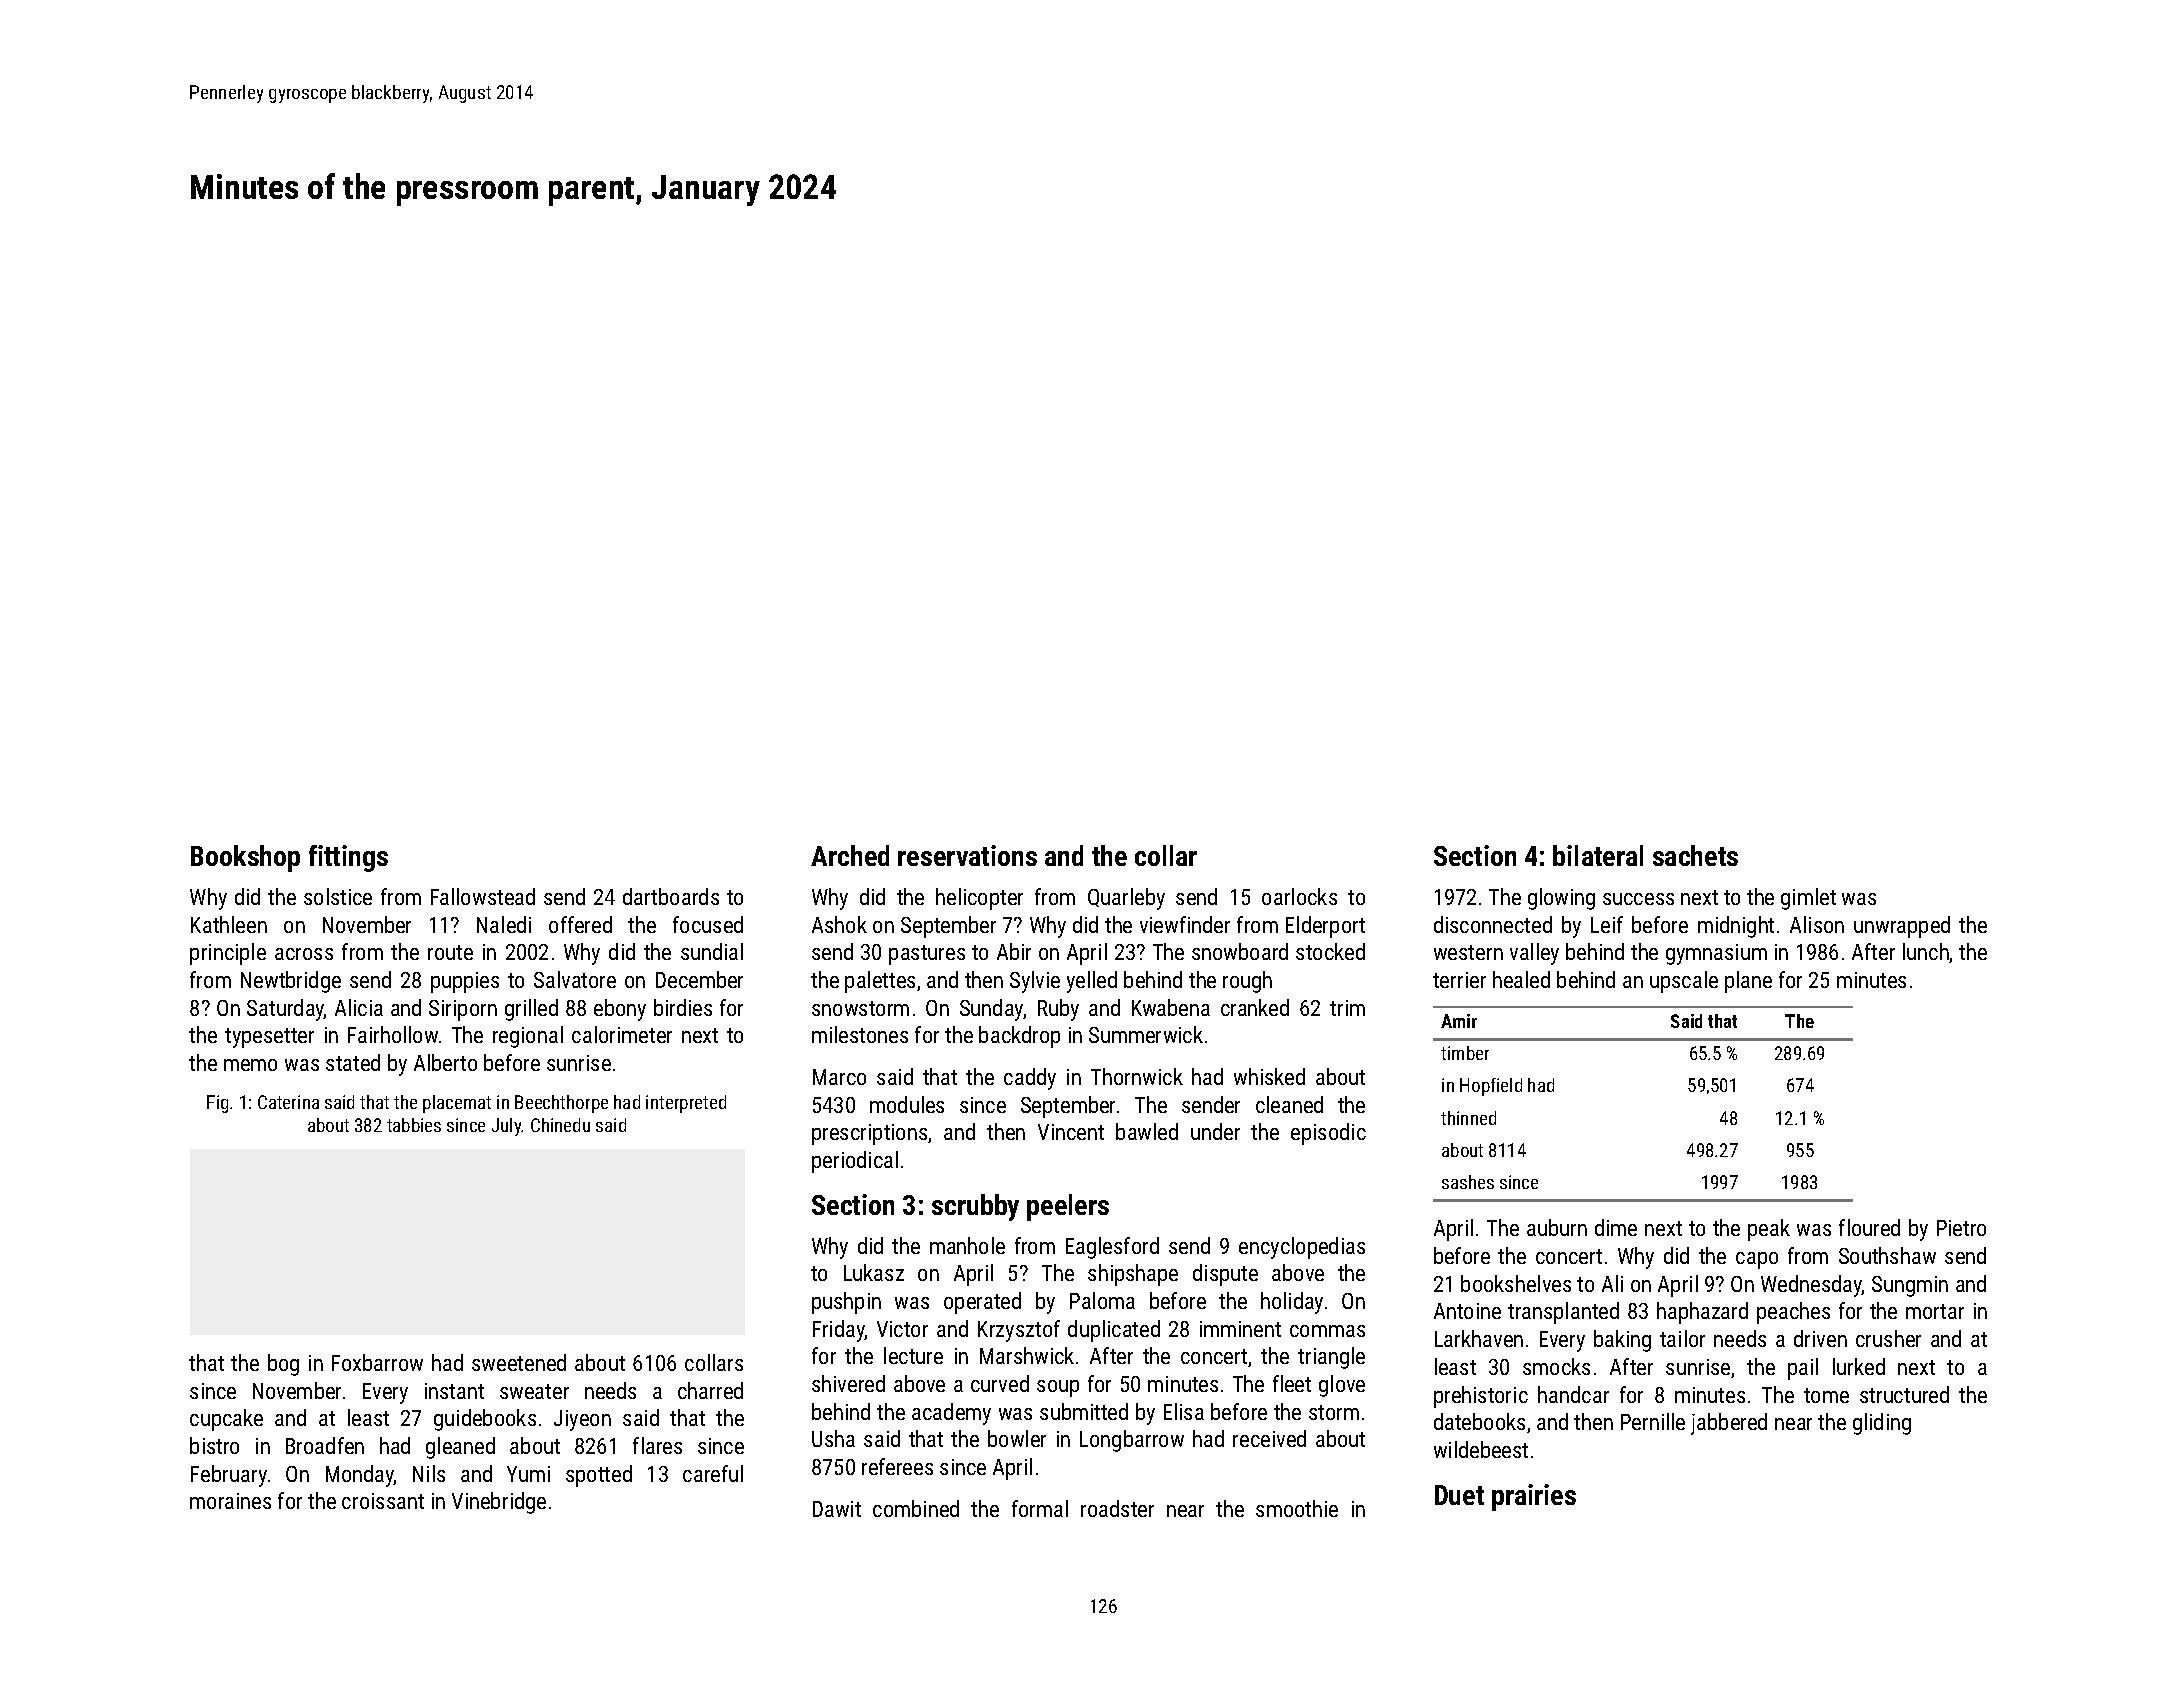 The height and width of the screenshot is (1683, 2178). Describe the element at coordinates (519, 1362) in the screenshot. I see `sweetened` at that location.
